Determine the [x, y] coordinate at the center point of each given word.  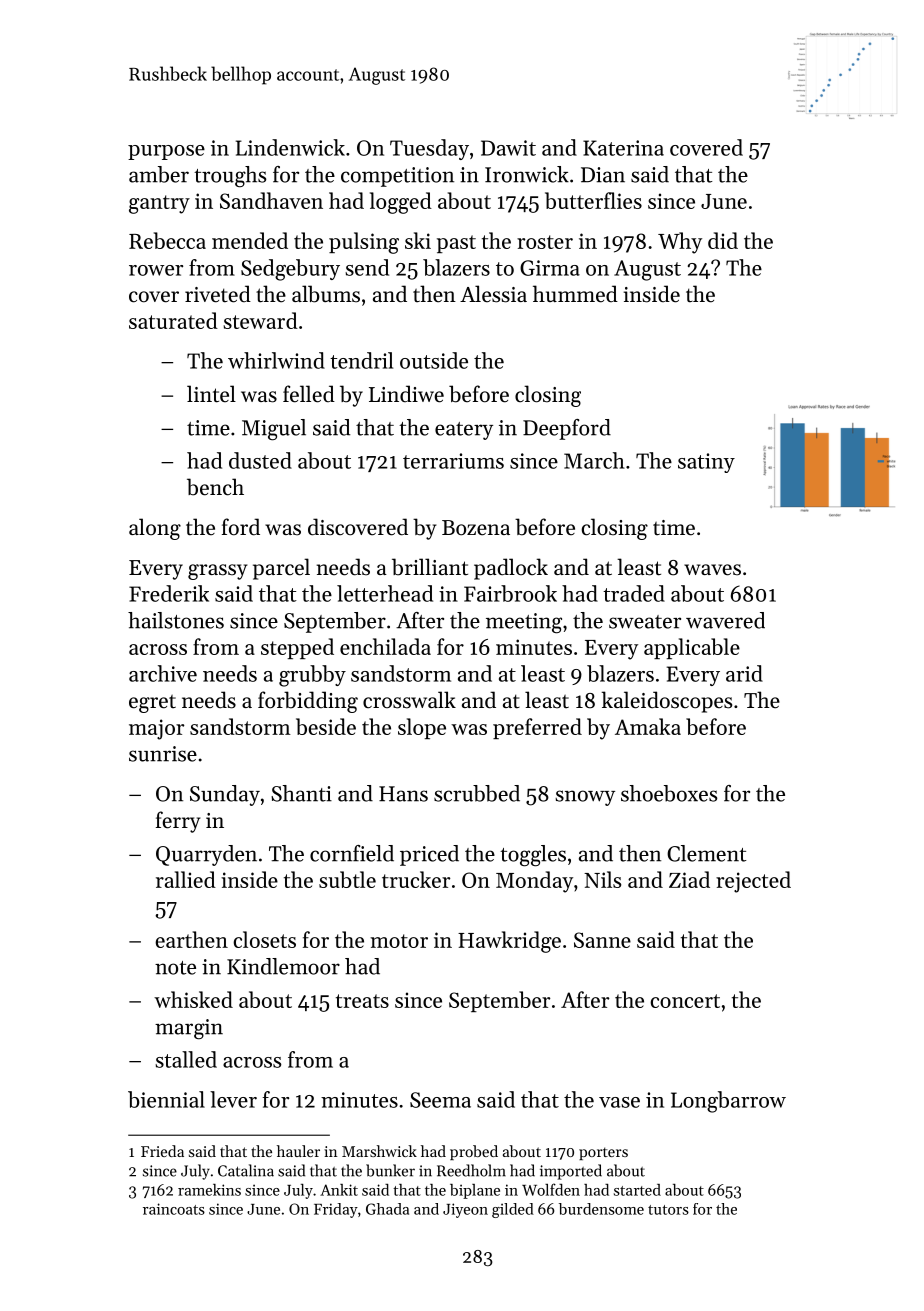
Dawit [508, 148]
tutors [668, 1210]
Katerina [623, 148]
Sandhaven [271, 200]
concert [685, 1001]
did [723, 240]
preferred [537, 728]
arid [744, 673]
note [175, 968]
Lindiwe [406, 394]
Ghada [387, 1209]
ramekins [209, 1190]
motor [399, 941]
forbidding [308, 702]
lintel [211, 394]
